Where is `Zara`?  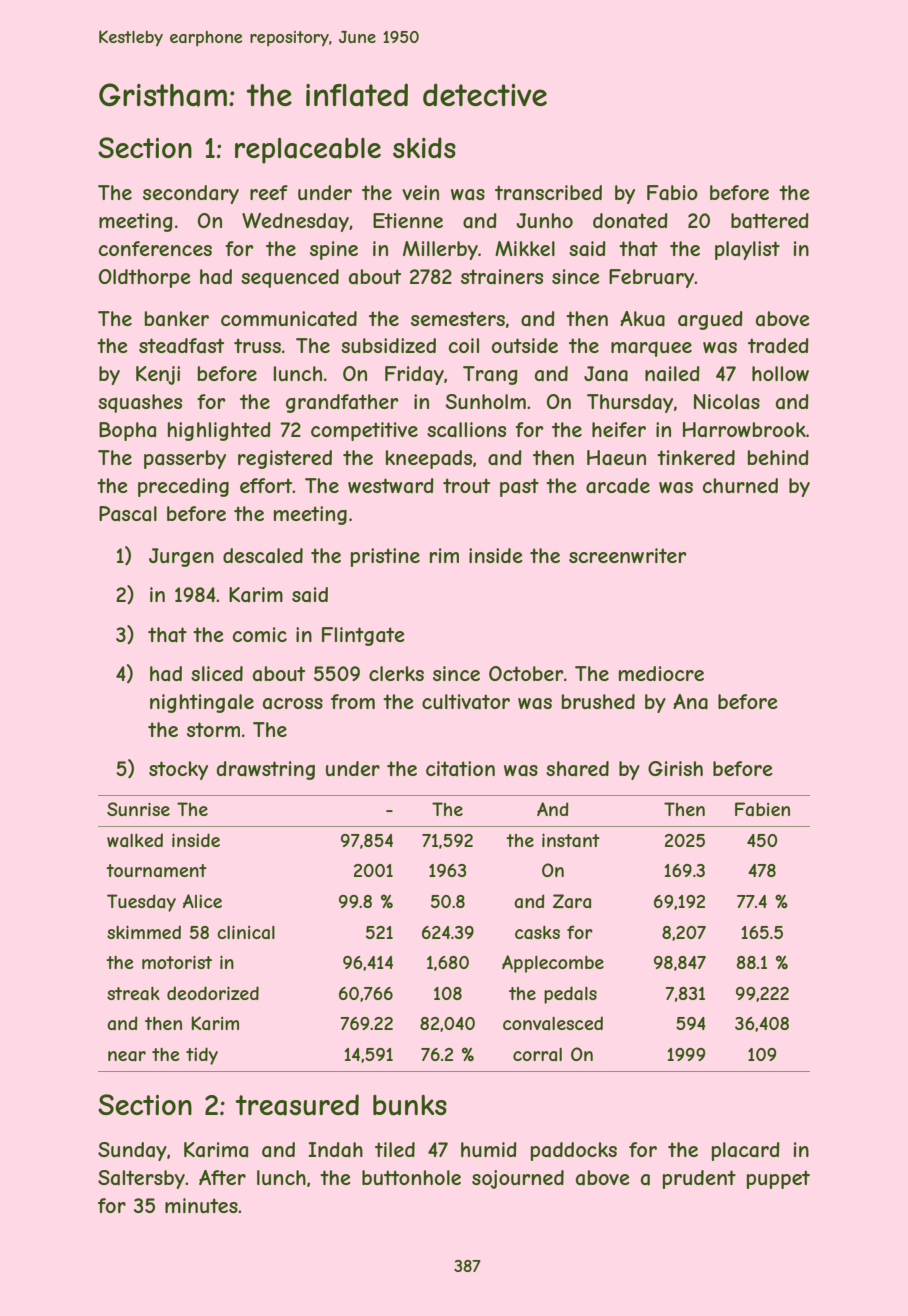 Zara is located at coordinates (572, 901).
